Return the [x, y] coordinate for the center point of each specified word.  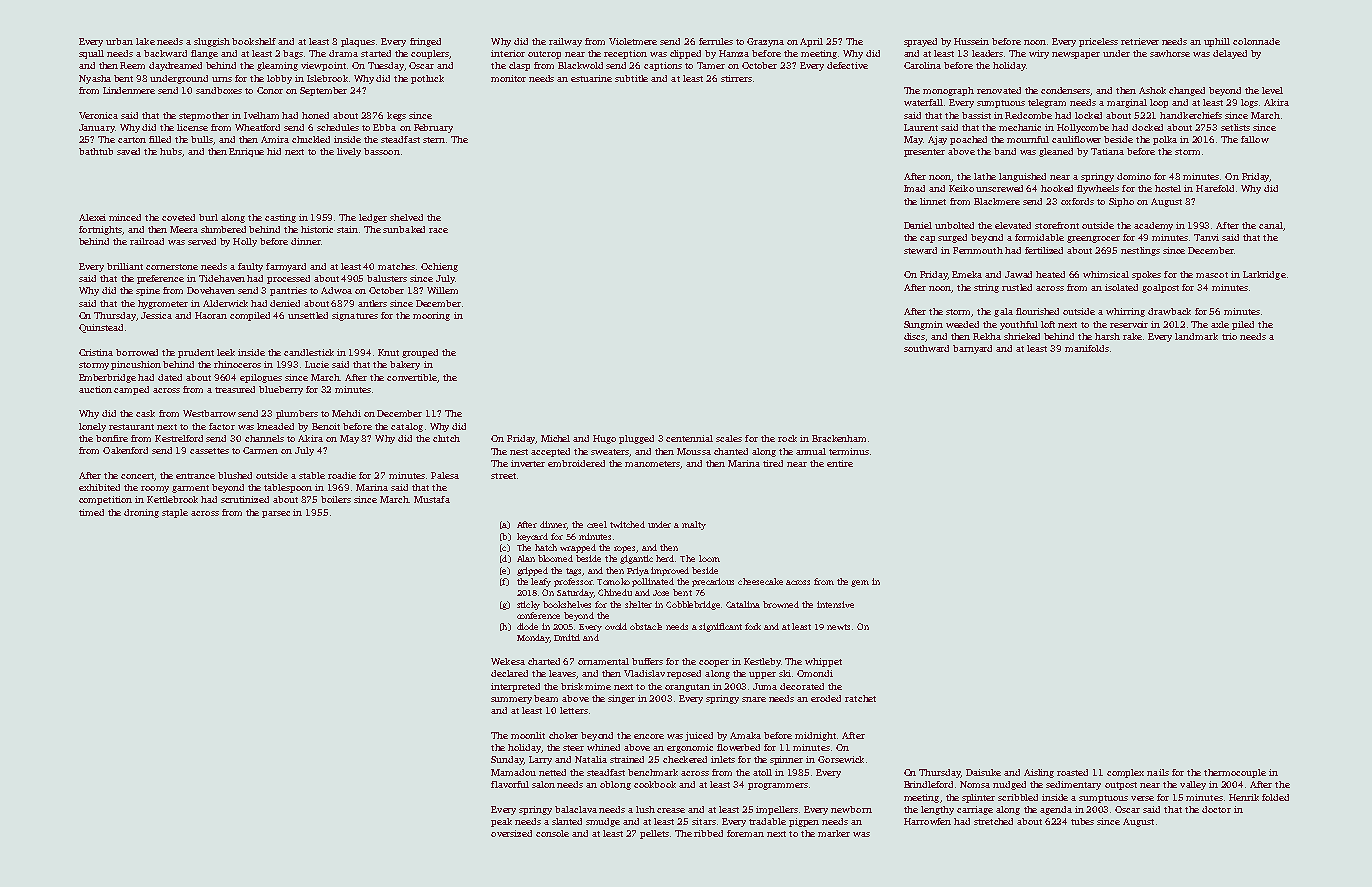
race [438, 230]
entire [840, 463]
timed [91, 512]
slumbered [223, 229]
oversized [511, 833]
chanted [731, 451]
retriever [1140, 41]
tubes [1082, 821]
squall [91, 54]
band [1005, 151]
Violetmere [633, 41]
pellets [654, 834]
